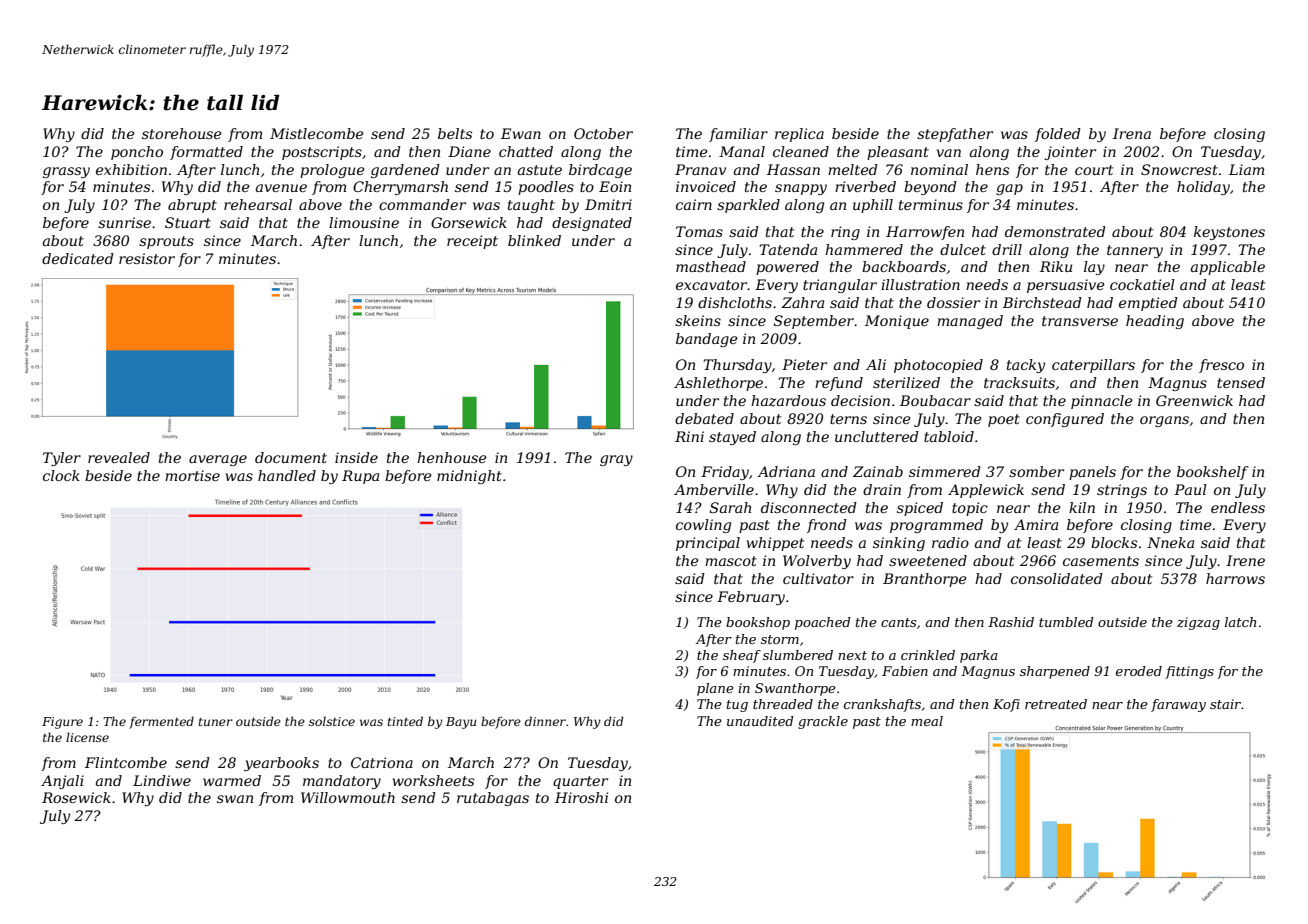 This screenshot has height=924, width=1308. I want to click on quarter, so click(580, 782).
